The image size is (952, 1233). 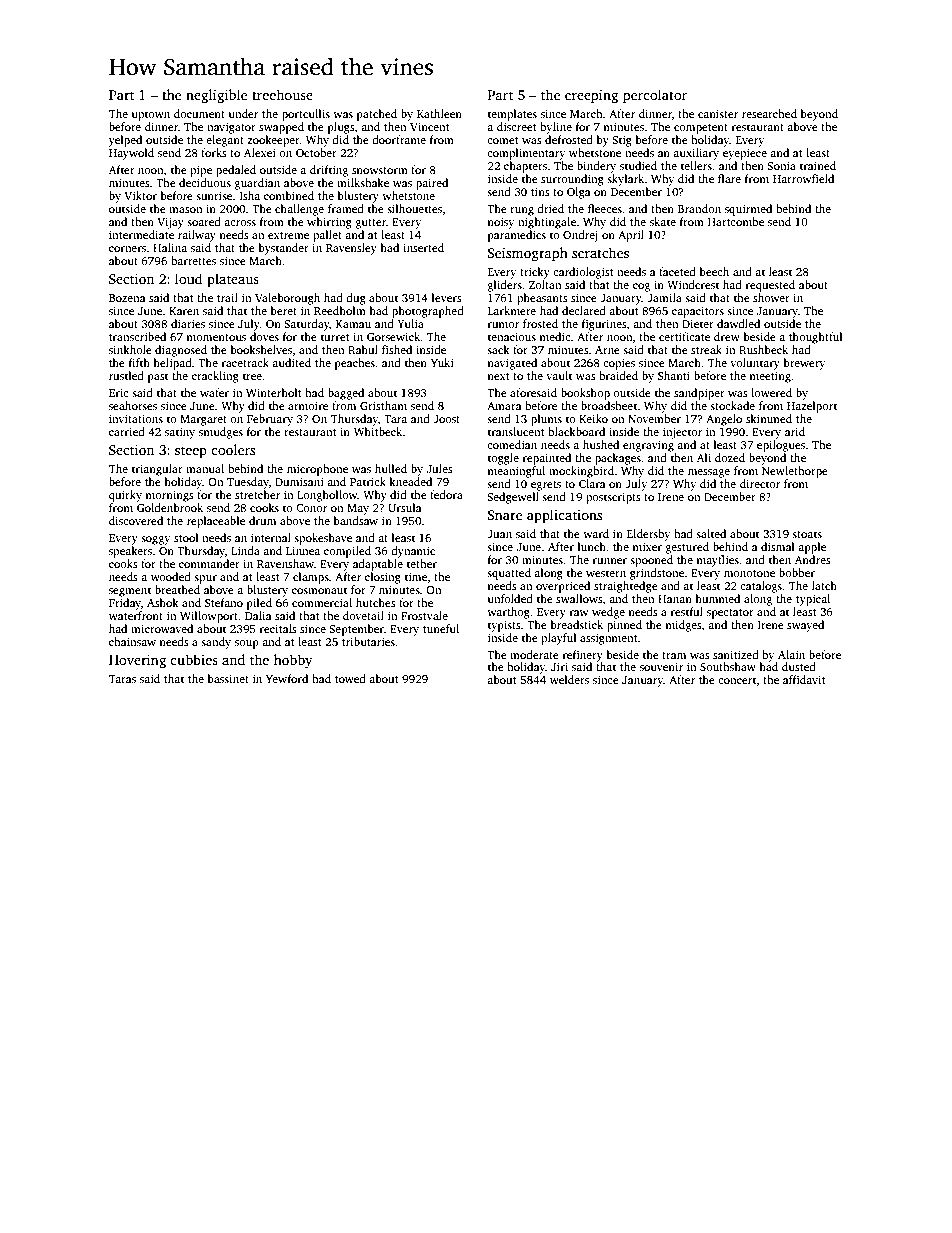 I want to click on nightingale, so click(x=547, y=223).
